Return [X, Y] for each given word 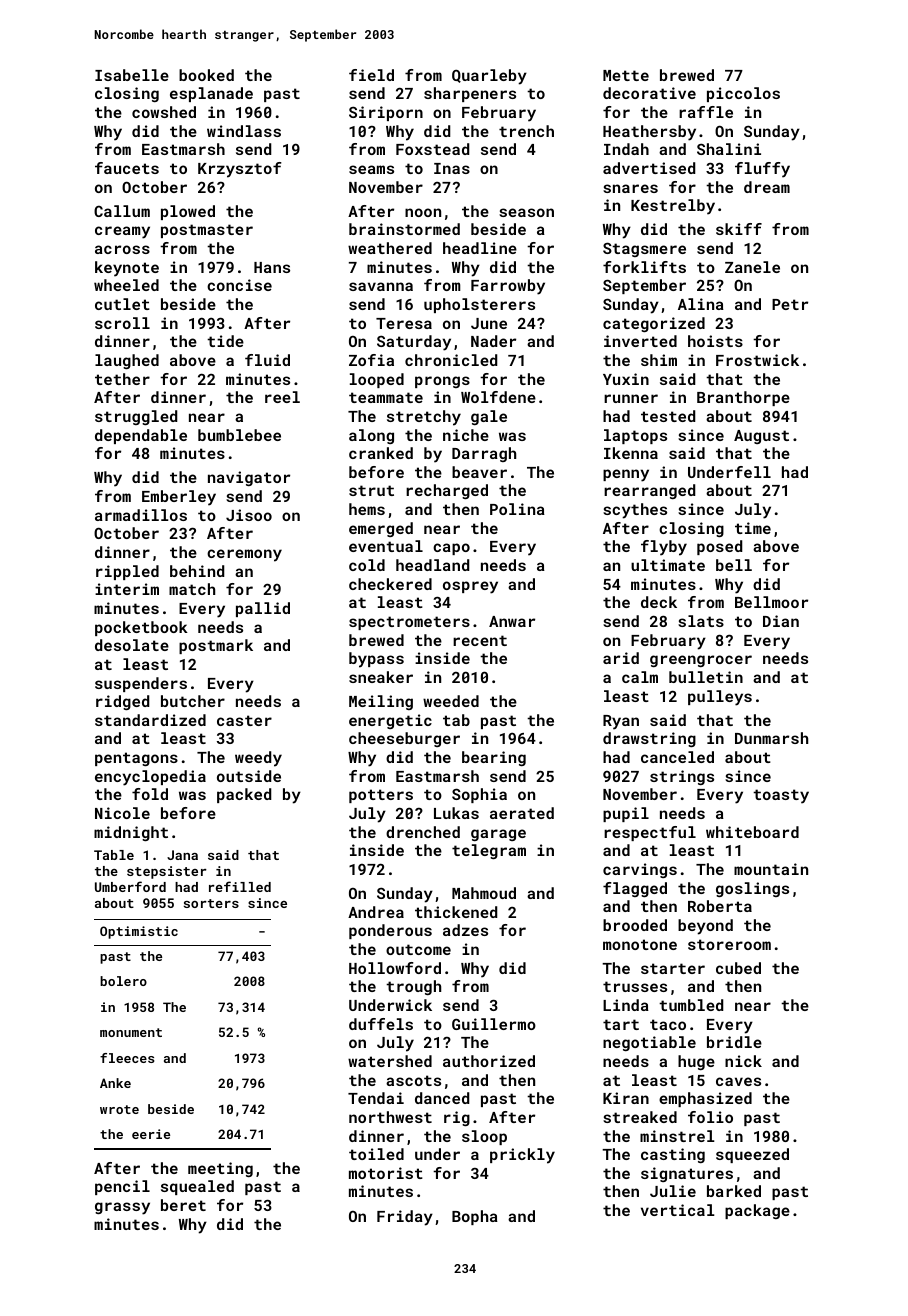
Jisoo [249, 515]
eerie [151, 1134]
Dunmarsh [771, 738]
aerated [522, 813]
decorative [649, 93]
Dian [781, 621]
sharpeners [470, 94]
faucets [127, 168]
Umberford [130, 886]
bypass [376, 660]
